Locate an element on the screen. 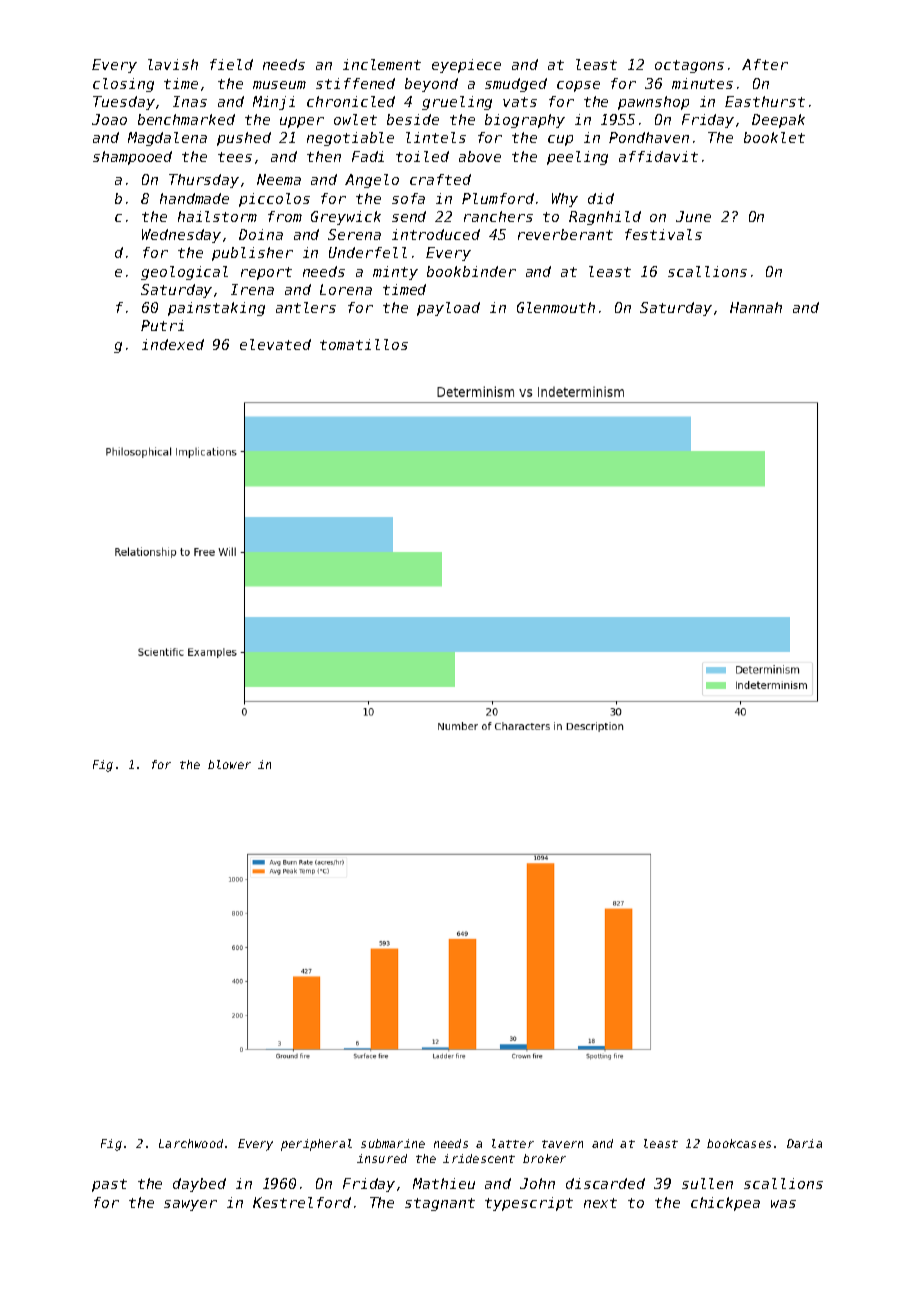 The image size is (924, 1314). tomatillos is located at coordinates (364, 344).
